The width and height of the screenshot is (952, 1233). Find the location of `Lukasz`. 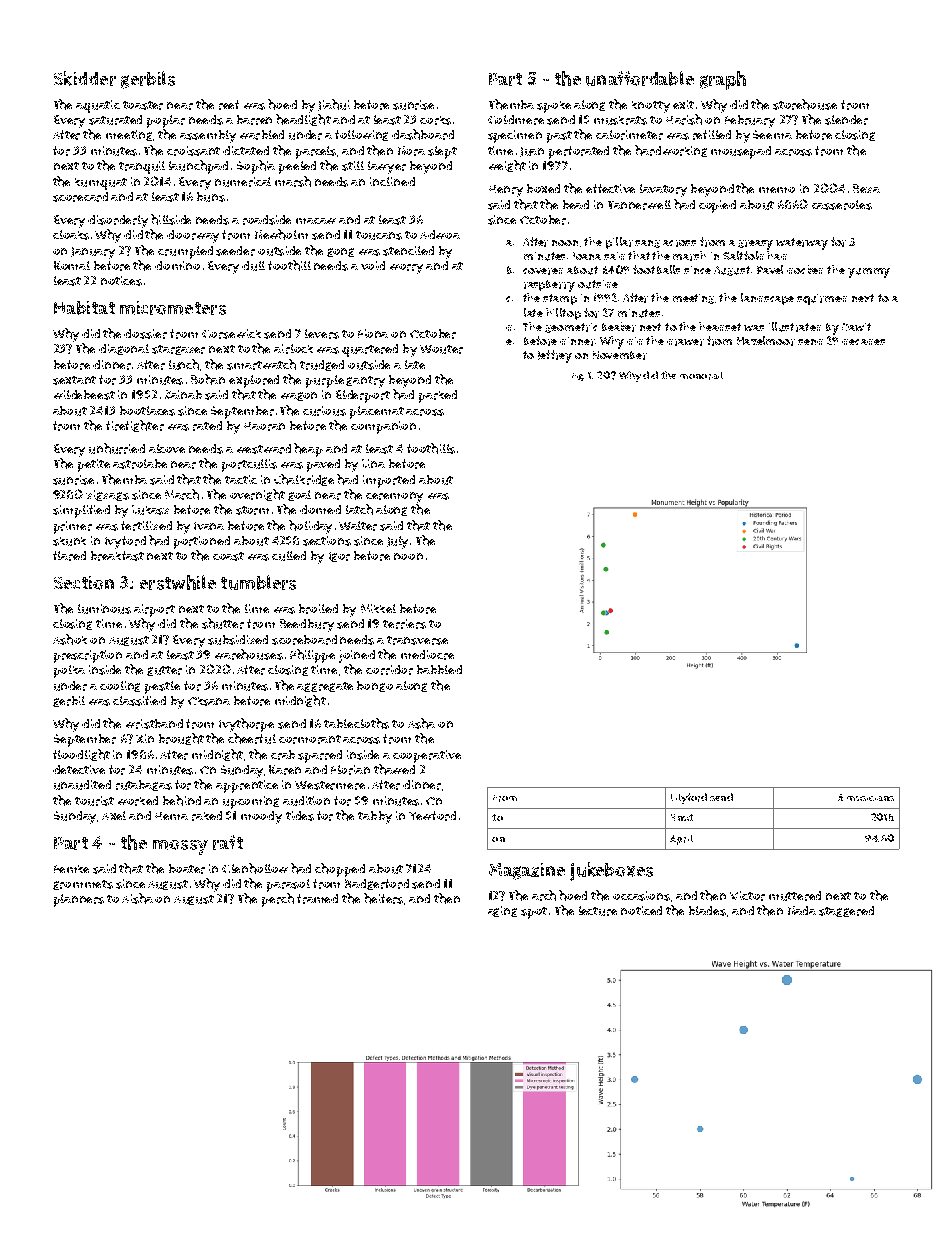

Lukasz is located at coordinates (150, 510).
